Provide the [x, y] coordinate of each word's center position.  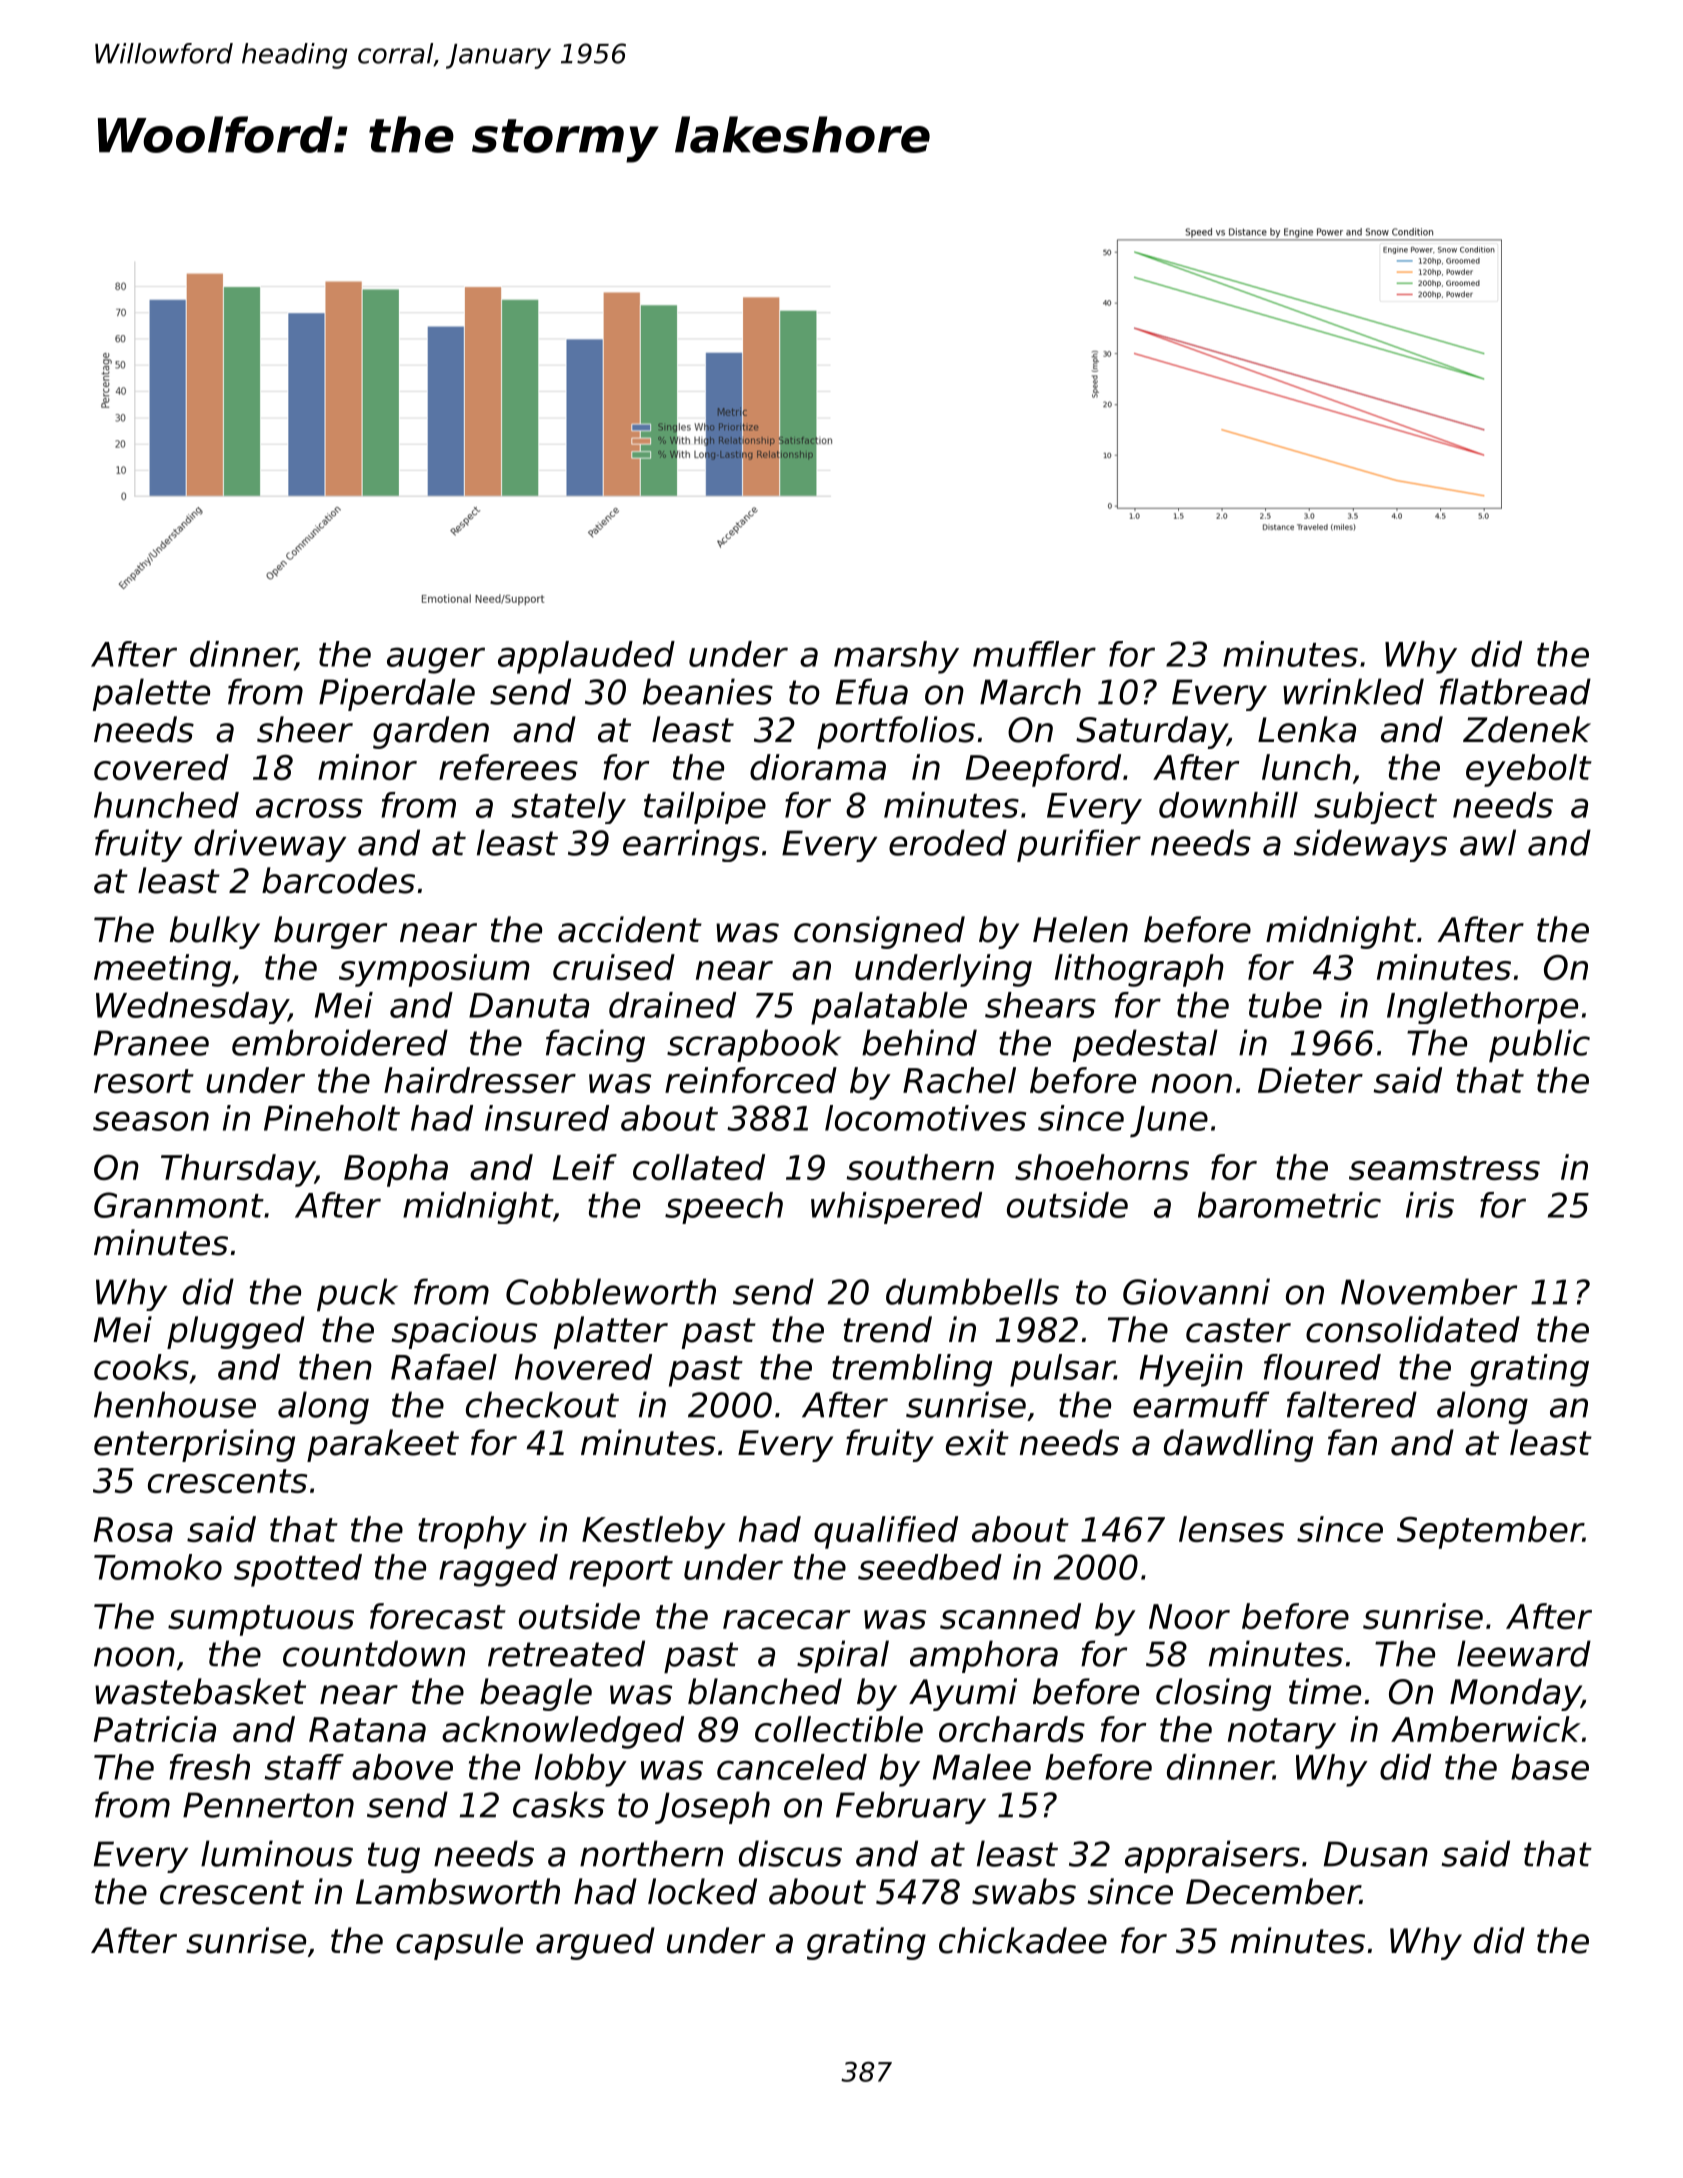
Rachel [959, 1080]
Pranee [151, 1043]
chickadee [1023, 1940]
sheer [305, 729]
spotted [298, 1570]
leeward [1524, 1653]
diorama [818, 767]
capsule [459, 1943]
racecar [786, 1619]
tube [1285, 1005]
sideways [1370, 845]
